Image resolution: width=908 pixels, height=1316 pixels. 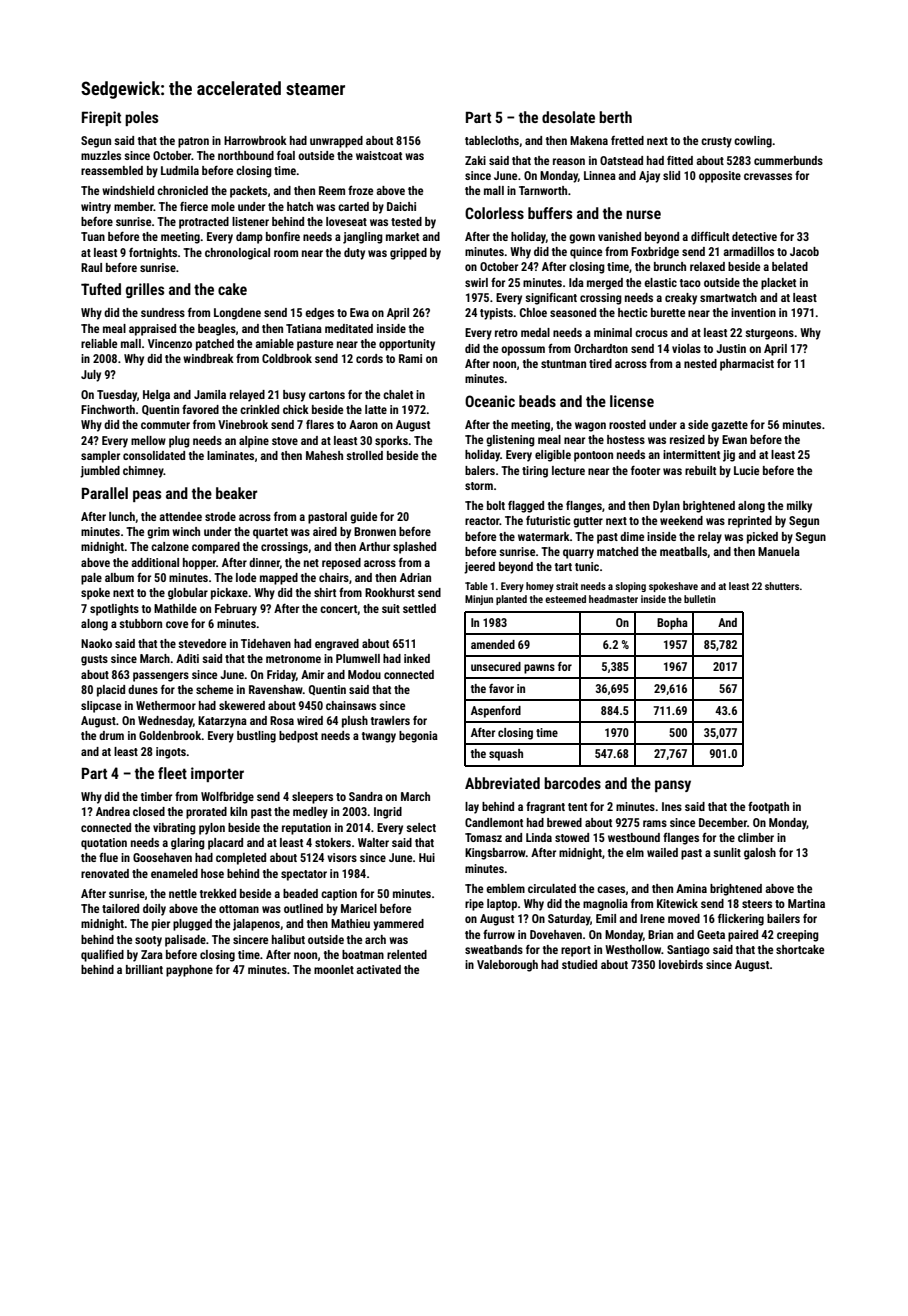 What do you see at coordinates (568, 117) in the screenshot?
I see `desolate` at bounding box center [568, 117].
